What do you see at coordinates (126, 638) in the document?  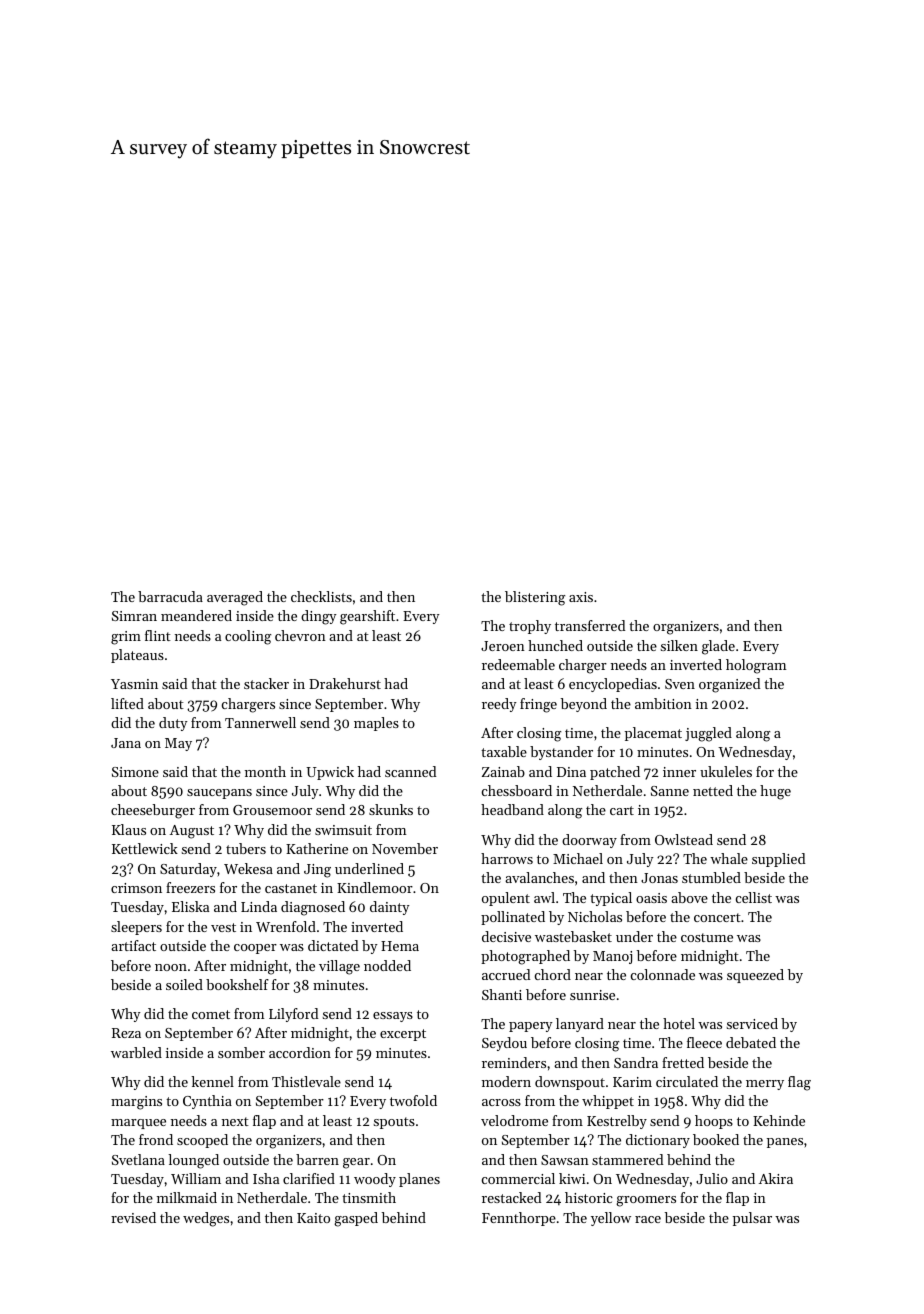 I see `grim` at bounding box center [126, 638].
